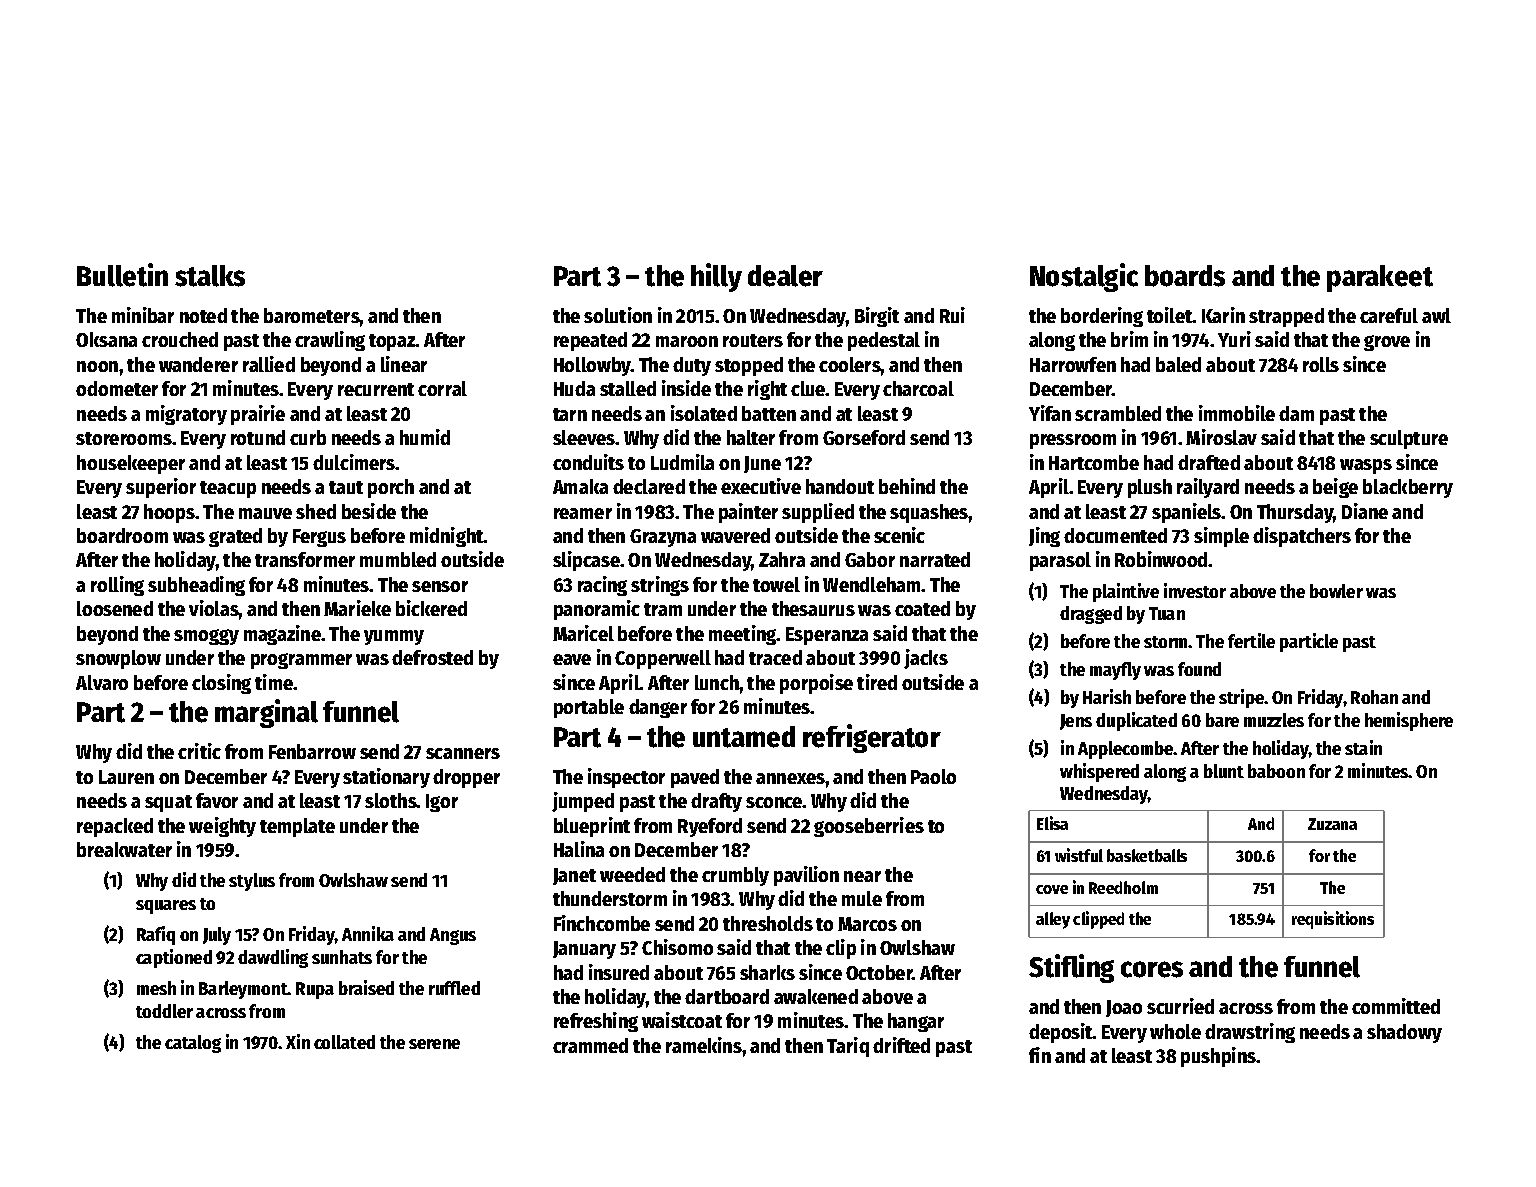 The image size is (1536, 1187). Describe the element at coordinates (131, 464) in the screenshot. I see `housekeeper` at that location.
